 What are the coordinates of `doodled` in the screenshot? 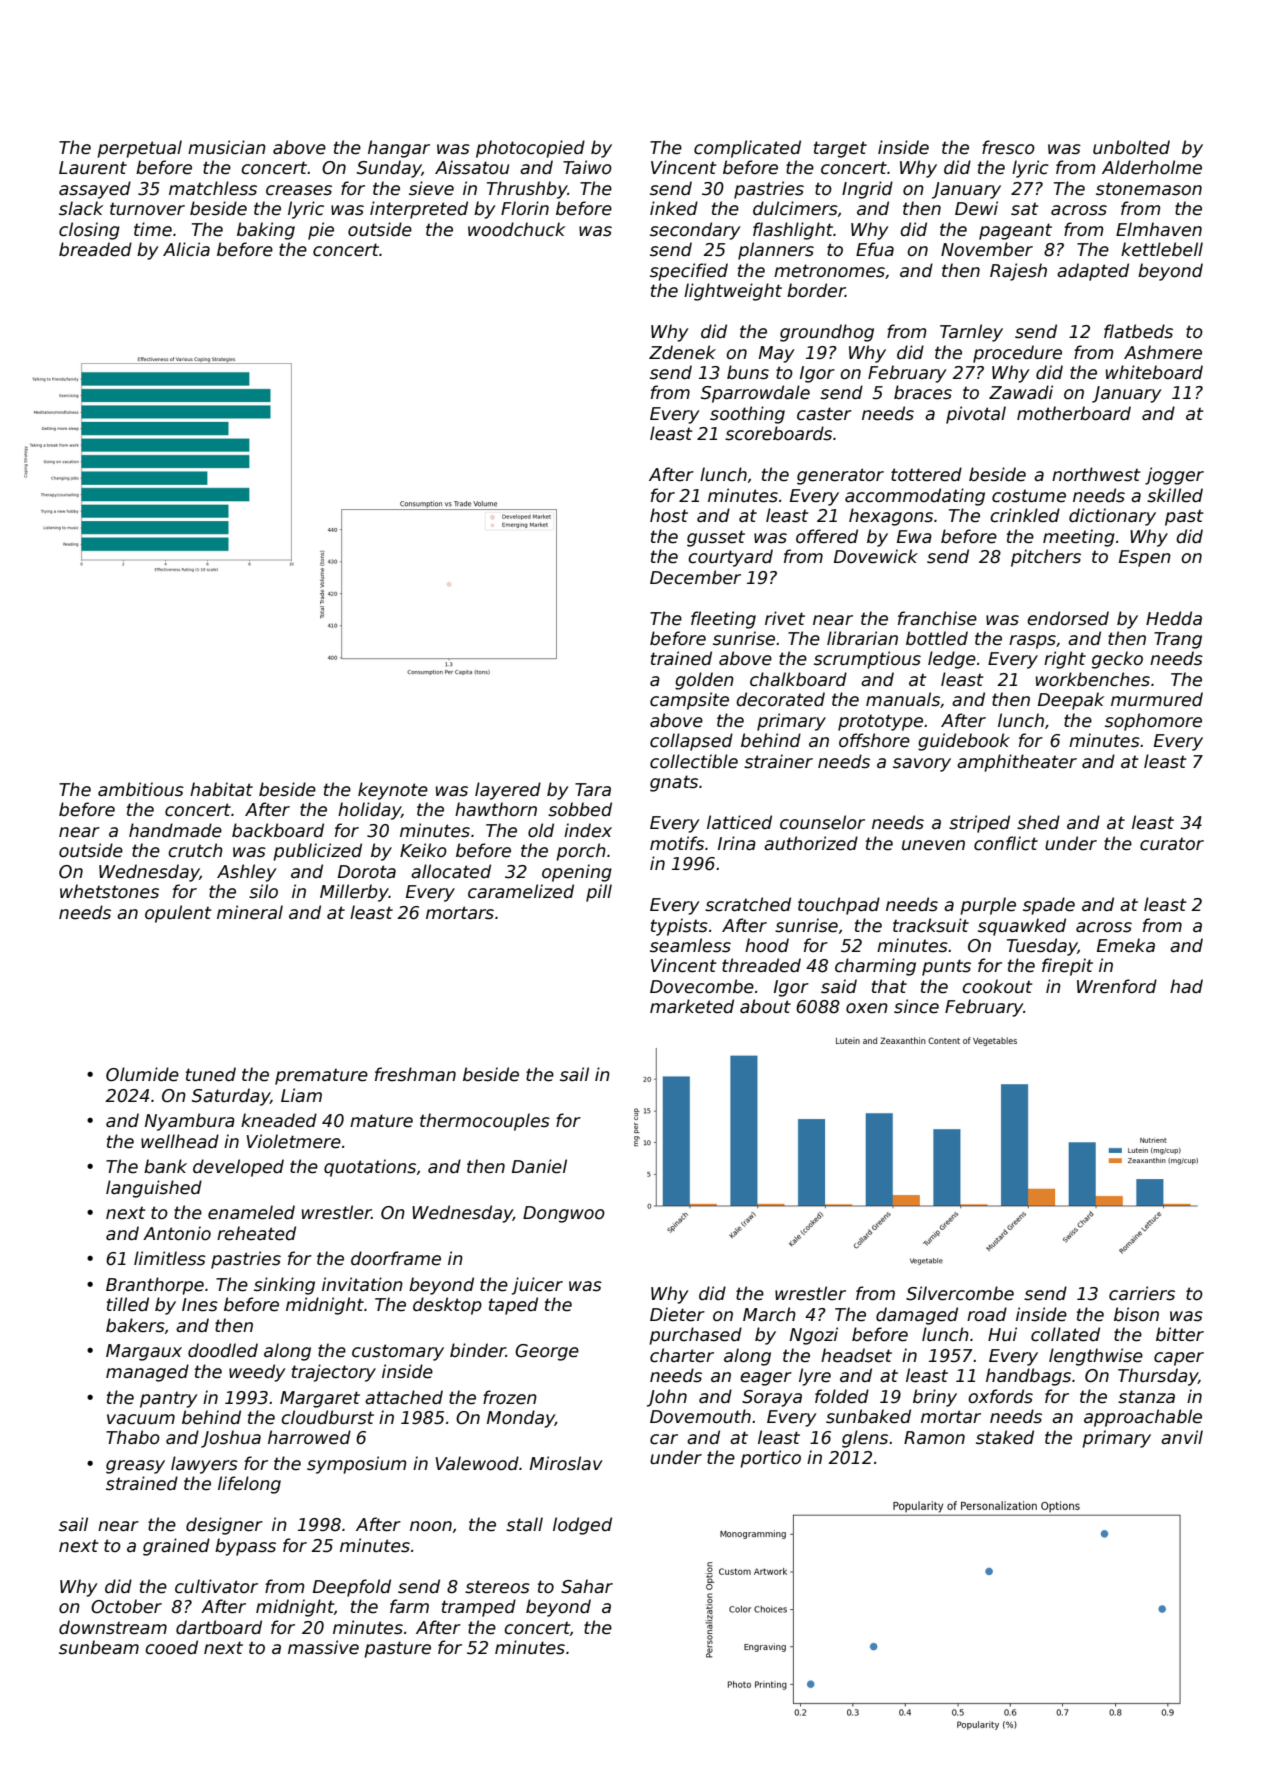 It's located at (223, 1350).
